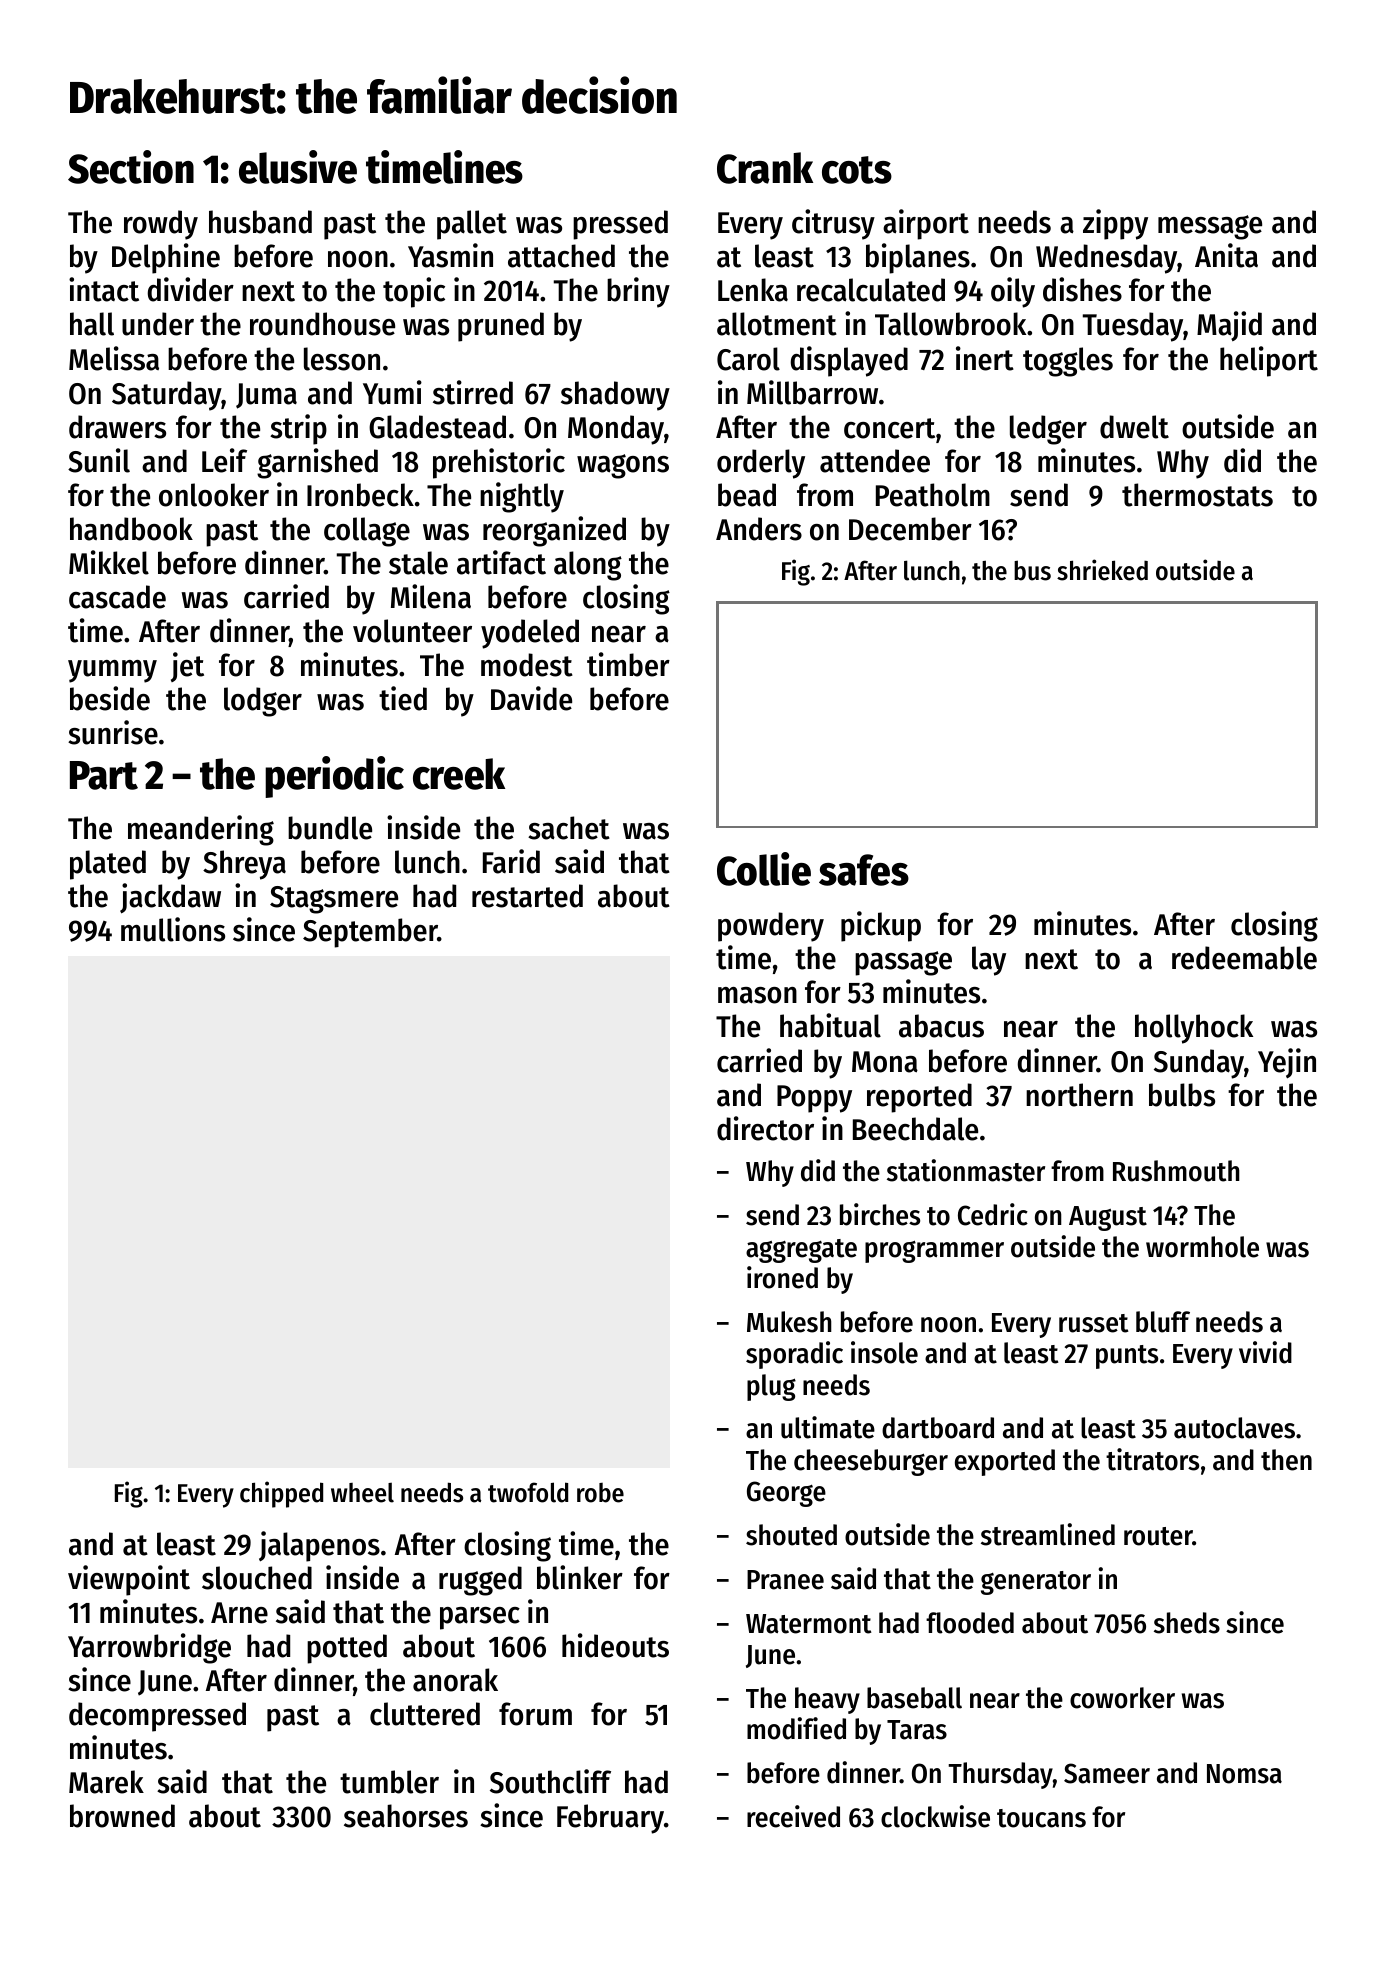  What do you see at coordinates (149, 1648) in the image?
I see `Yarrowbridge` at bounding box center [149, 1648].
